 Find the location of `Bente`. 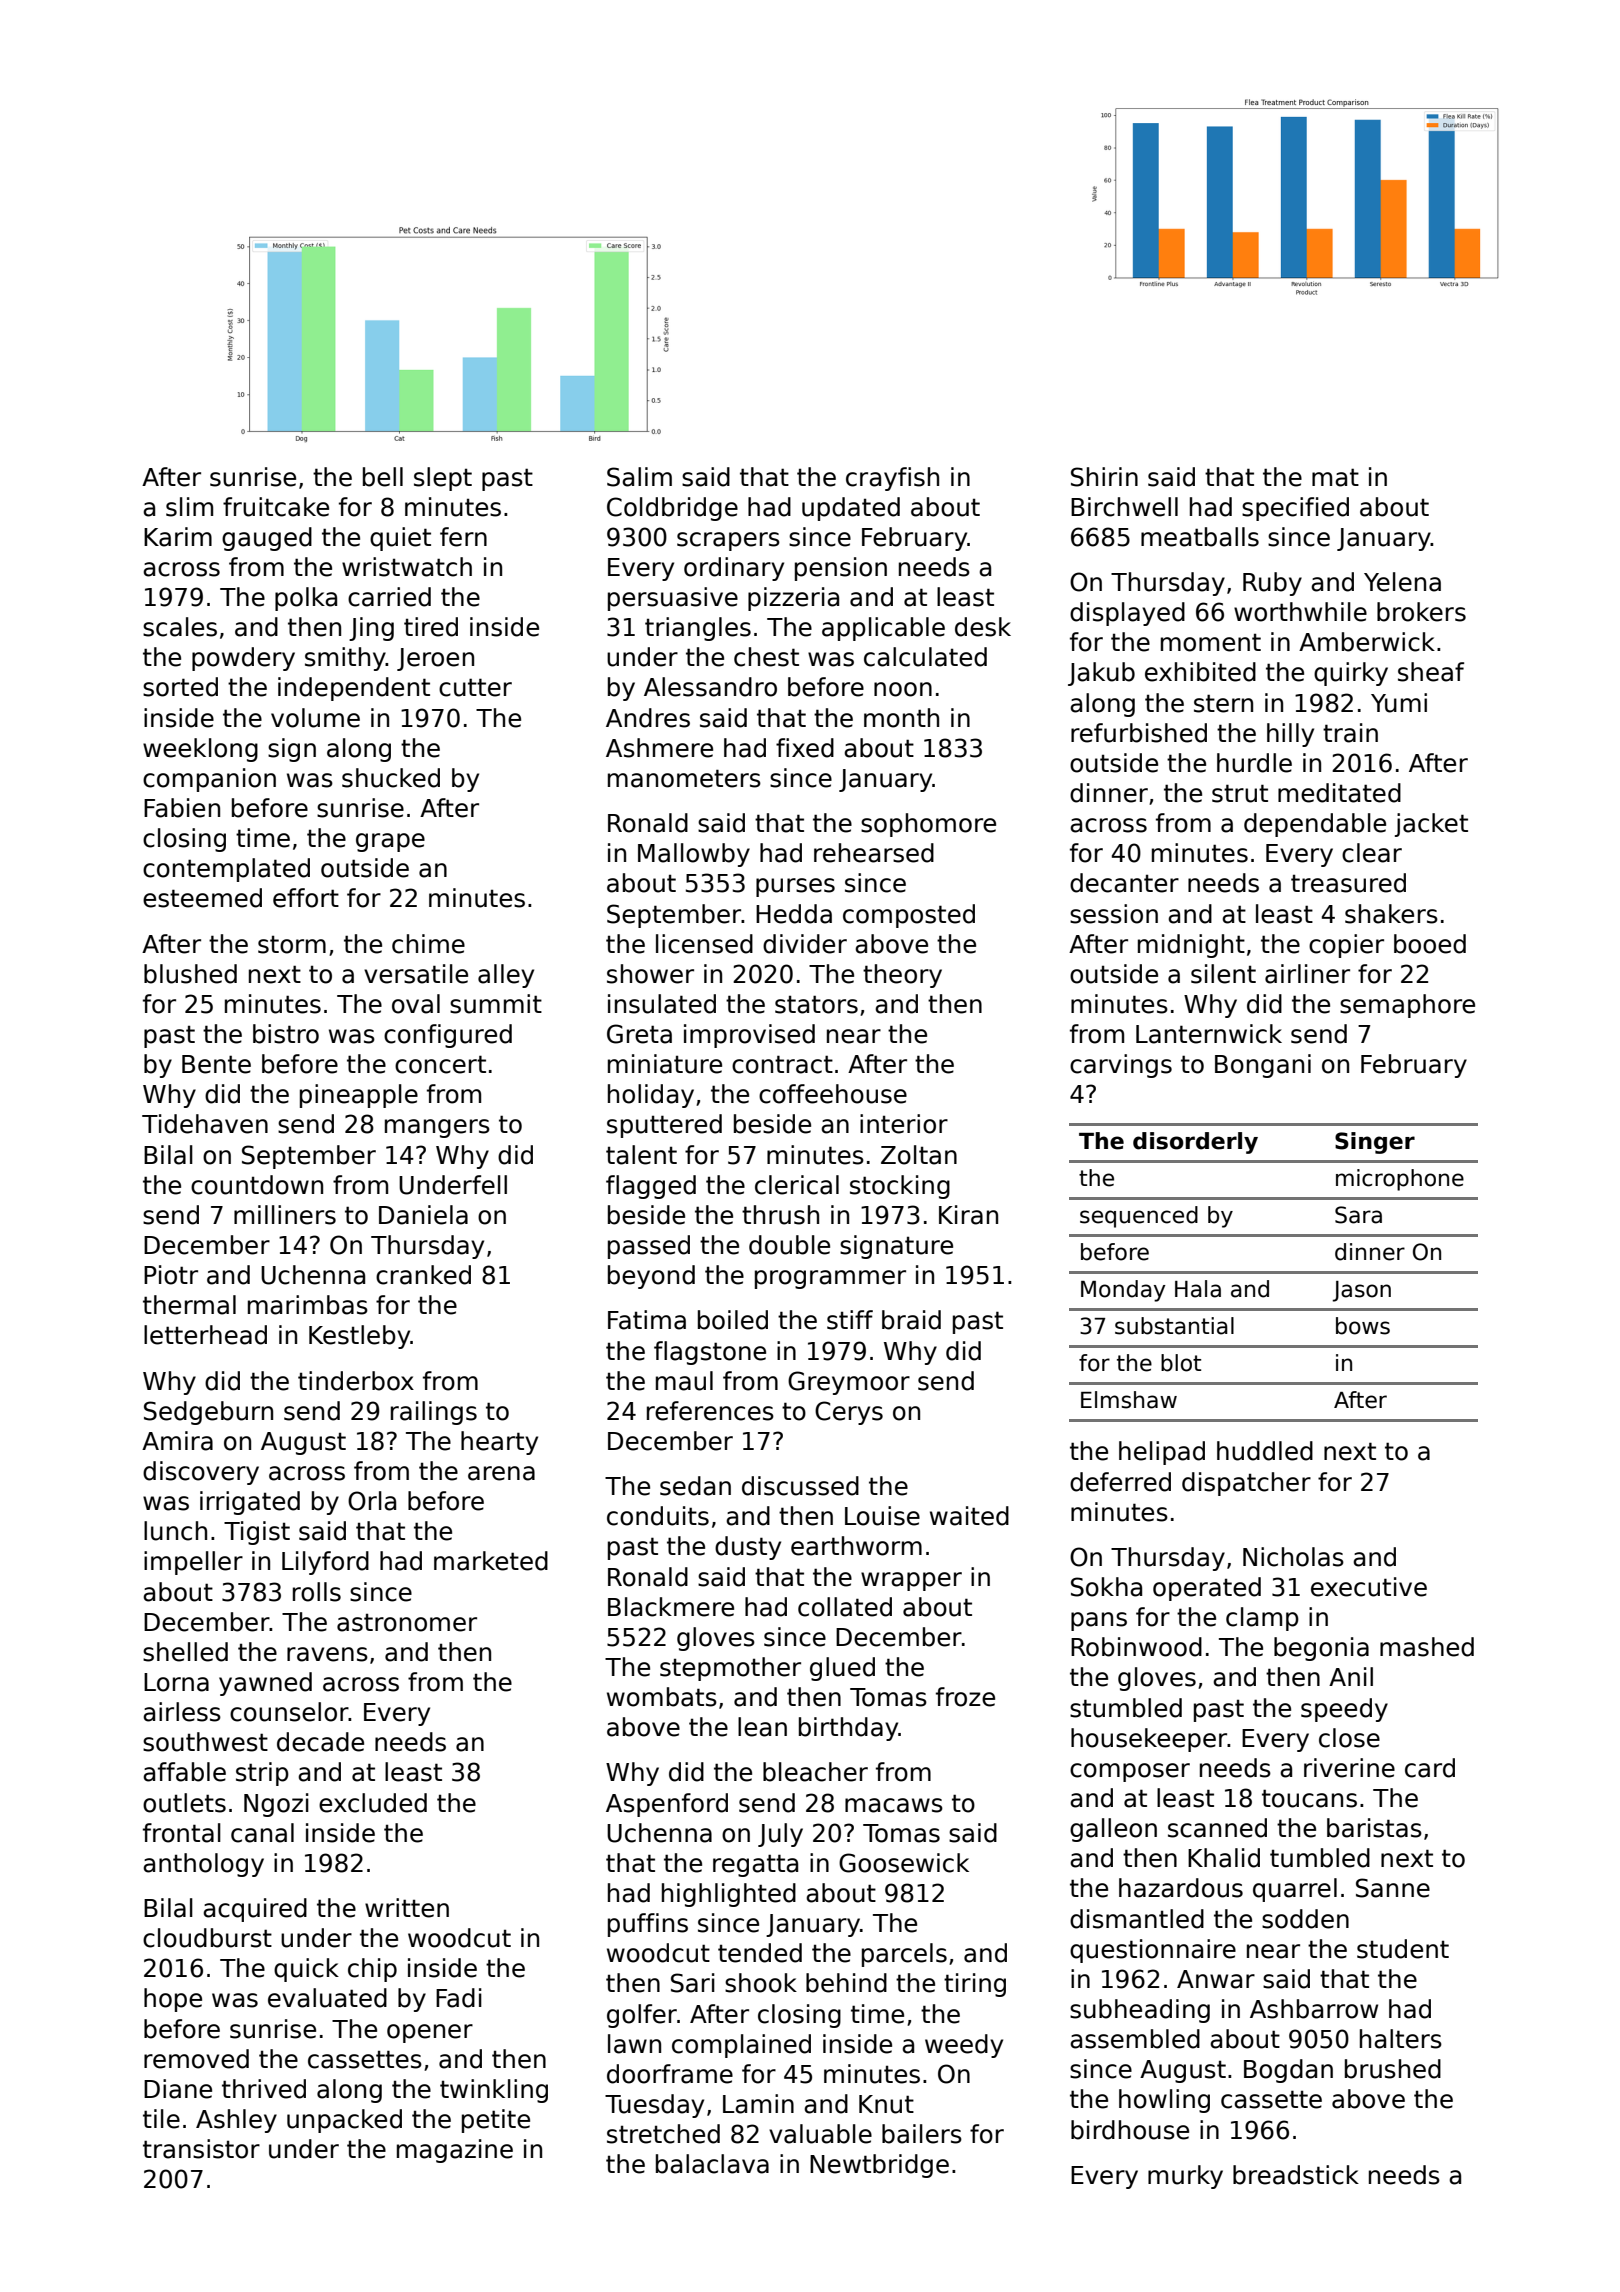

Bente is located at coordinates (216, 1064).
